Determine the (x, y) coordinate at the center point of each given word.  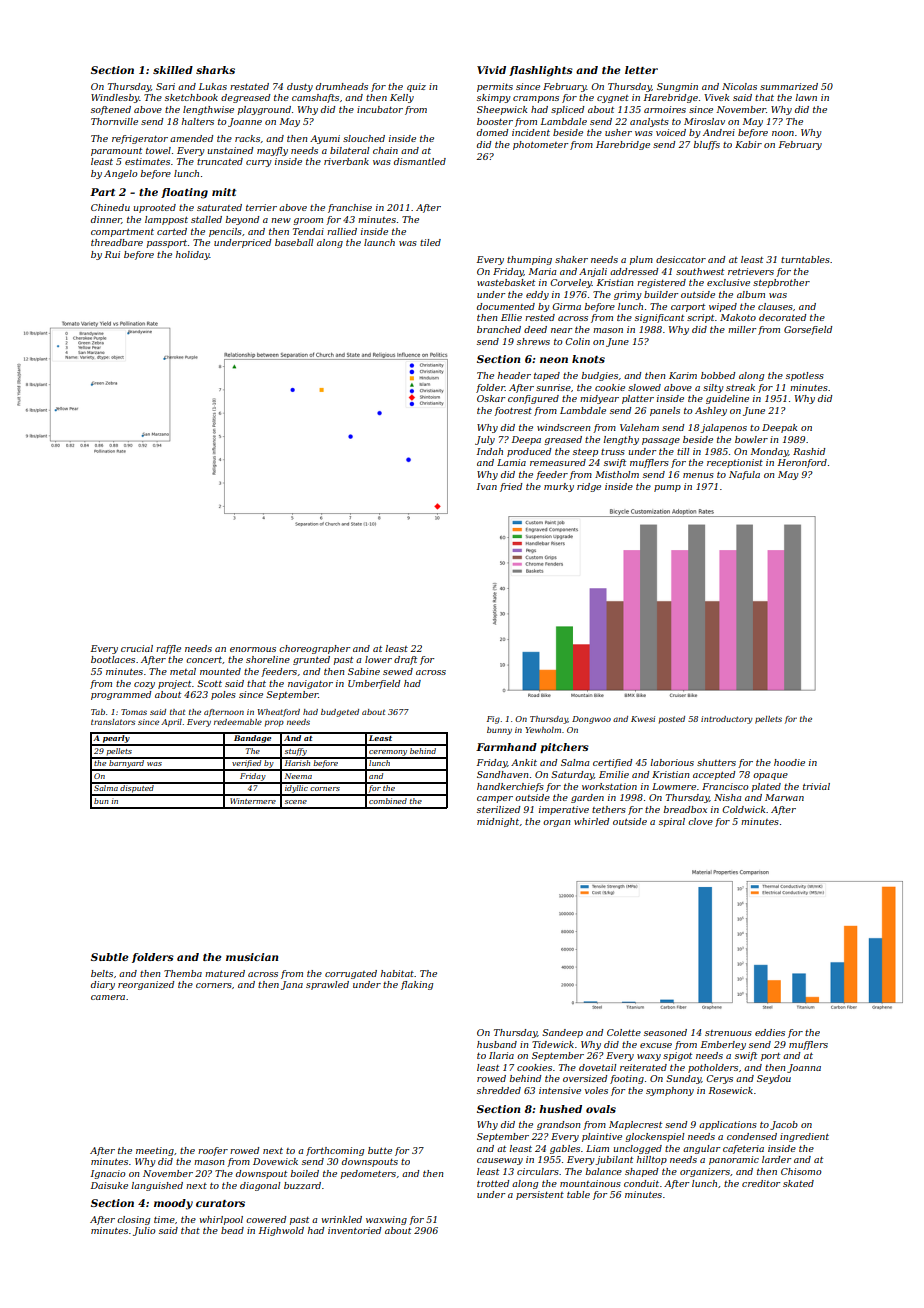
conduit (641, 1183)
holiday (193, 255)
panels (665, 411)
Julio (144, 1231)
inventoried (354, 1230)
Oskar (491, 398)
